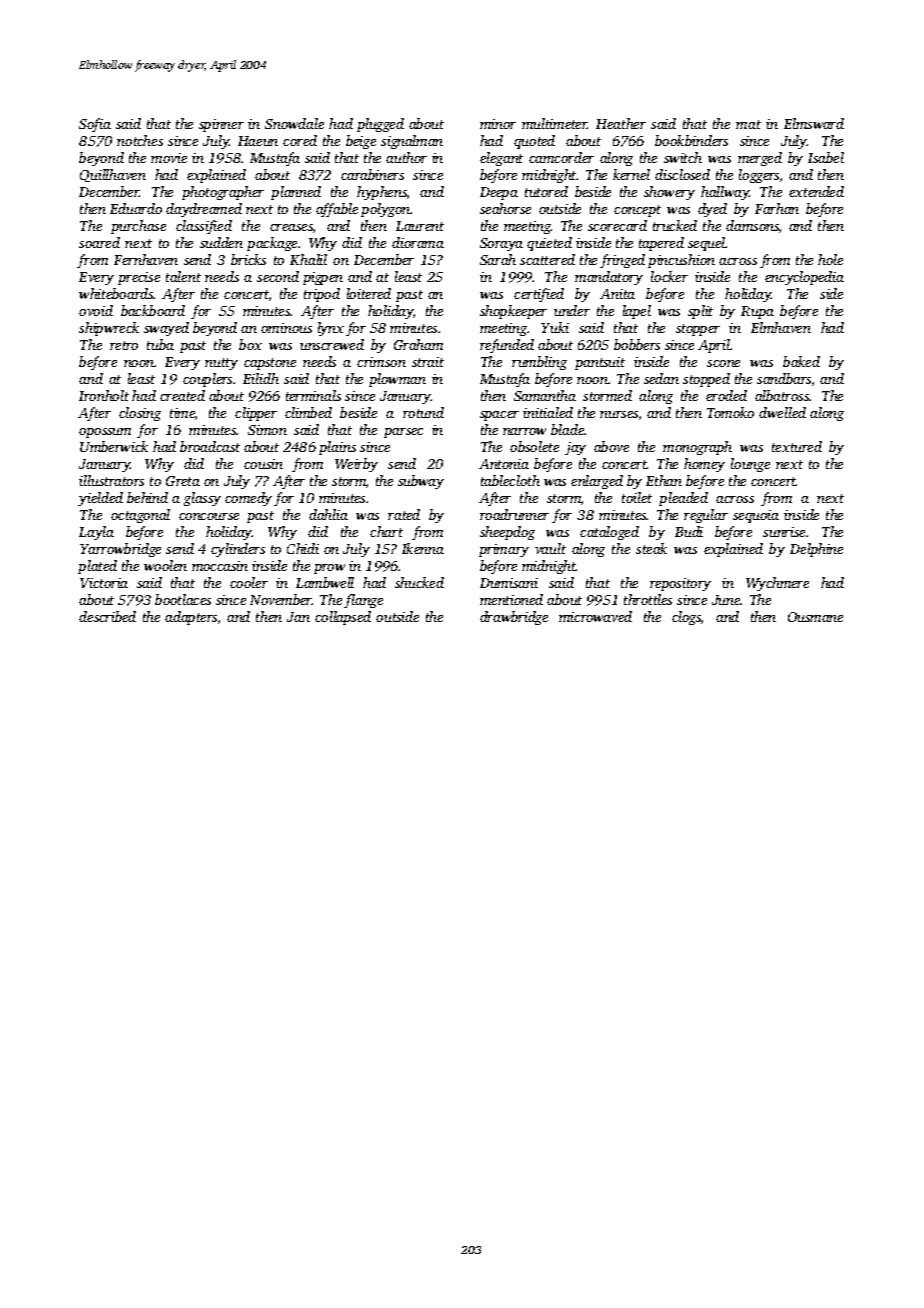  I want to click on loggers, so click(759, 176).
